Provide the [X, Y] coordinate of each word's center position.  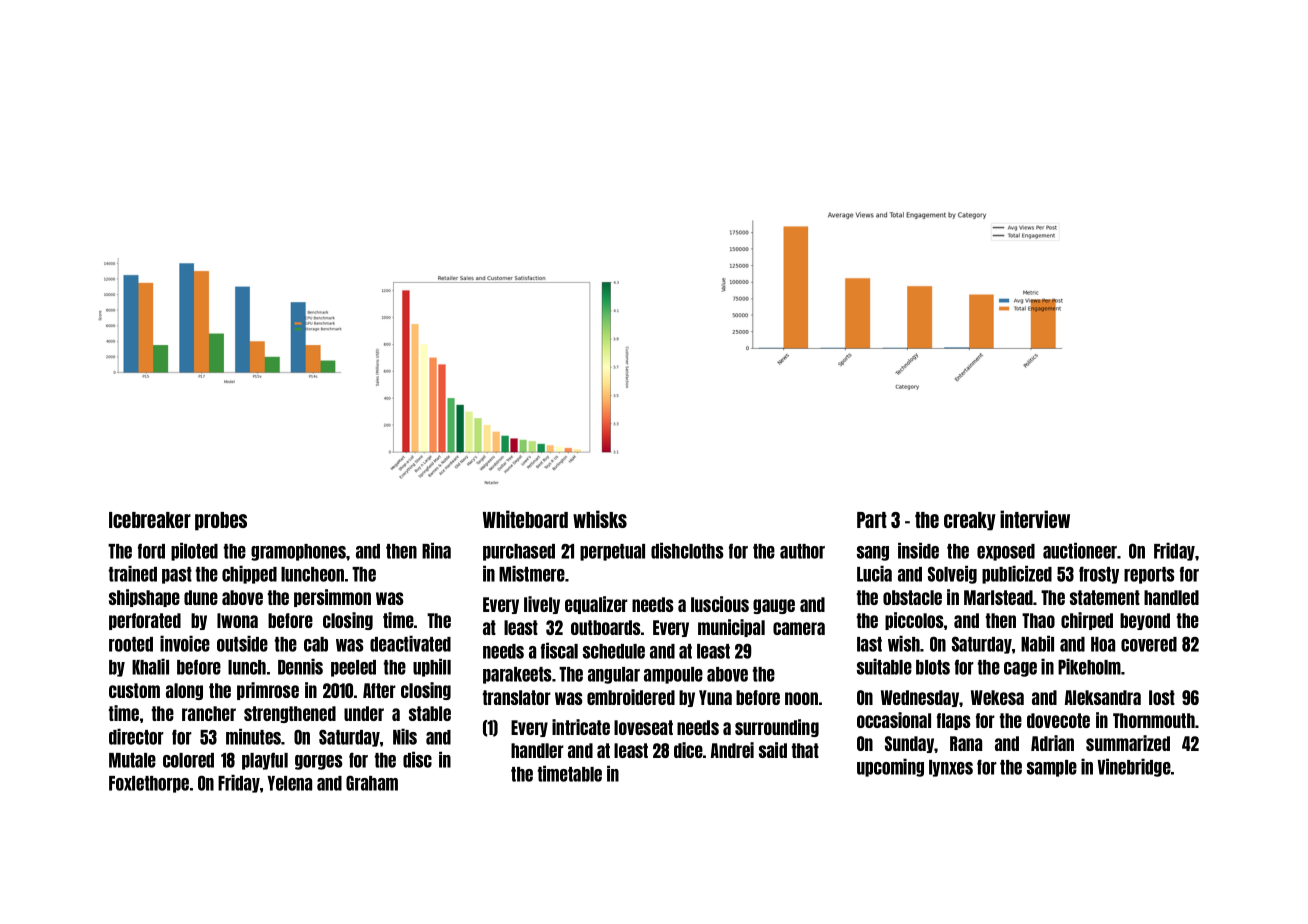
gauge [774, 606]
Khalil [150, 666]
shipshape [144, 598]
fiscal [559, 650]
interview [1035, 519]
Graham [372, 783]
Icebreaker [150, 520]
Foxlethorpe [149, 784]
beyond [1145, 621]
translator [517, 697]
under [364, 713]
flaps [954, 721]
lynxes [951, 768]
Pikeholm [1089, 666]
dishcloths [687, 550]
